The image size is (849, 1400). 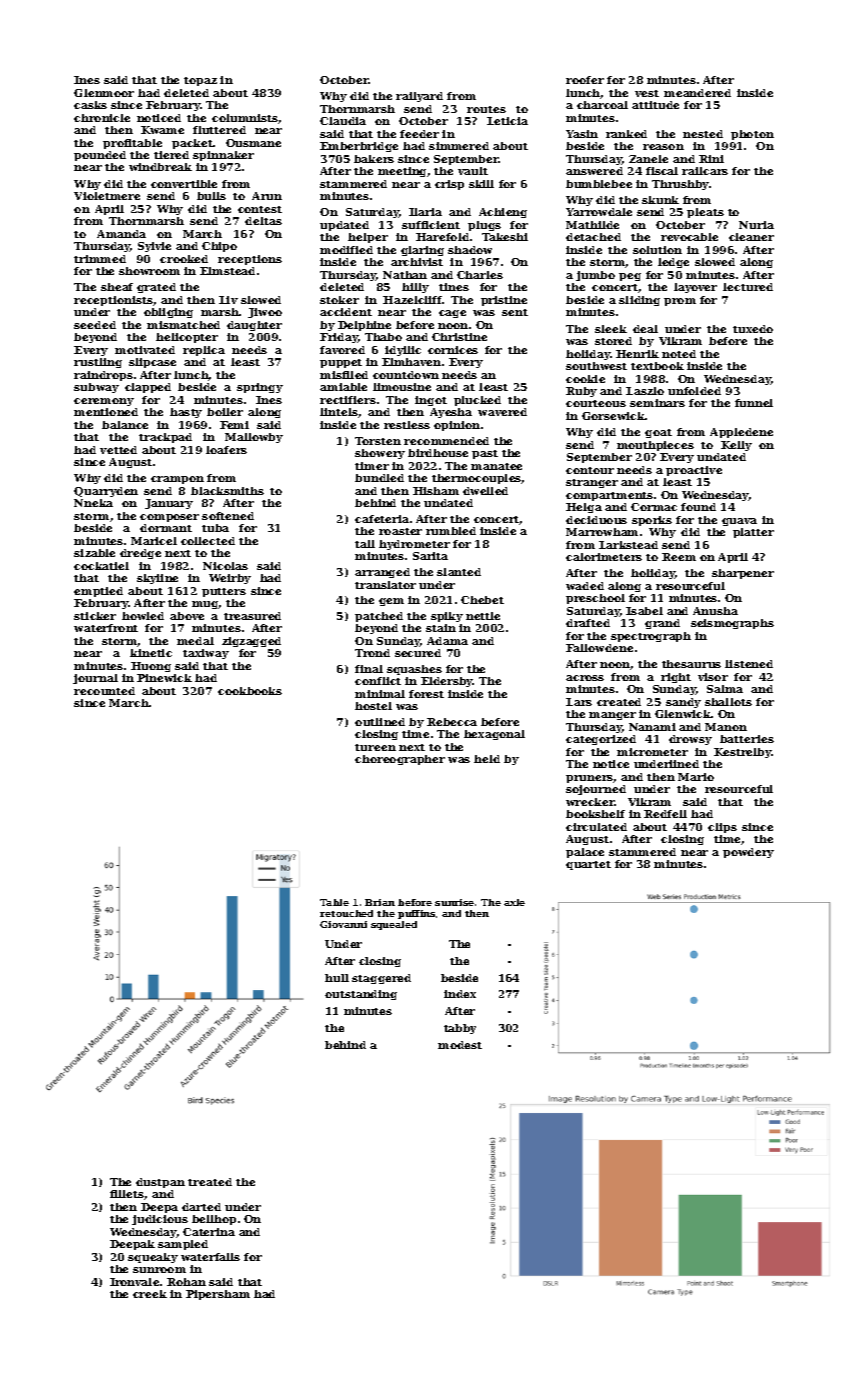 I want to click on Glenmoor, so click(x=104, y=93).
